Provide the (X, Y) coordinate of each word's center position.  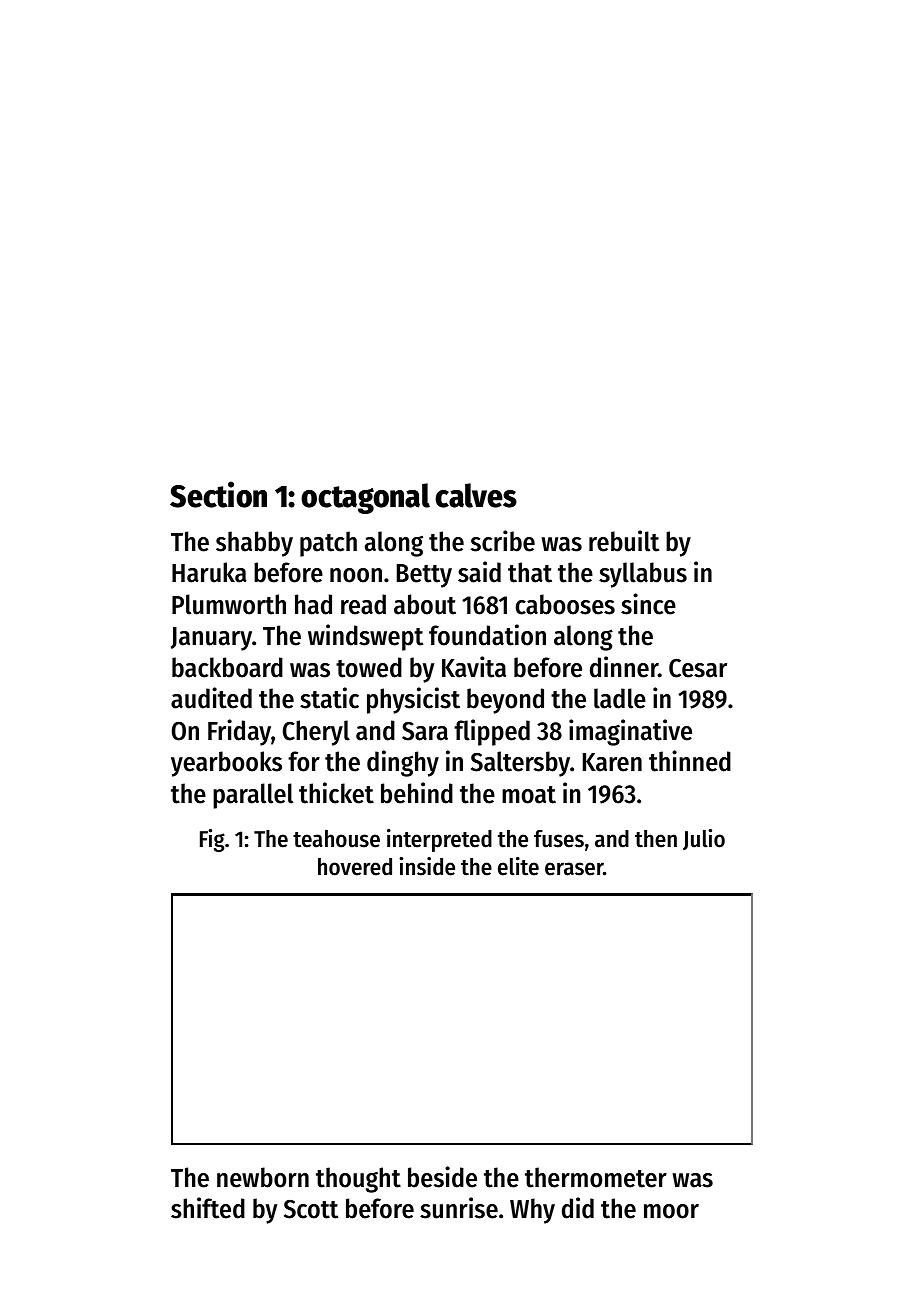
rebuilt (624, 541)
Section (218, 494)
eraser (574, 869)
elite (518, 866)
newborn (263, 1177)
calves (476, 495)
